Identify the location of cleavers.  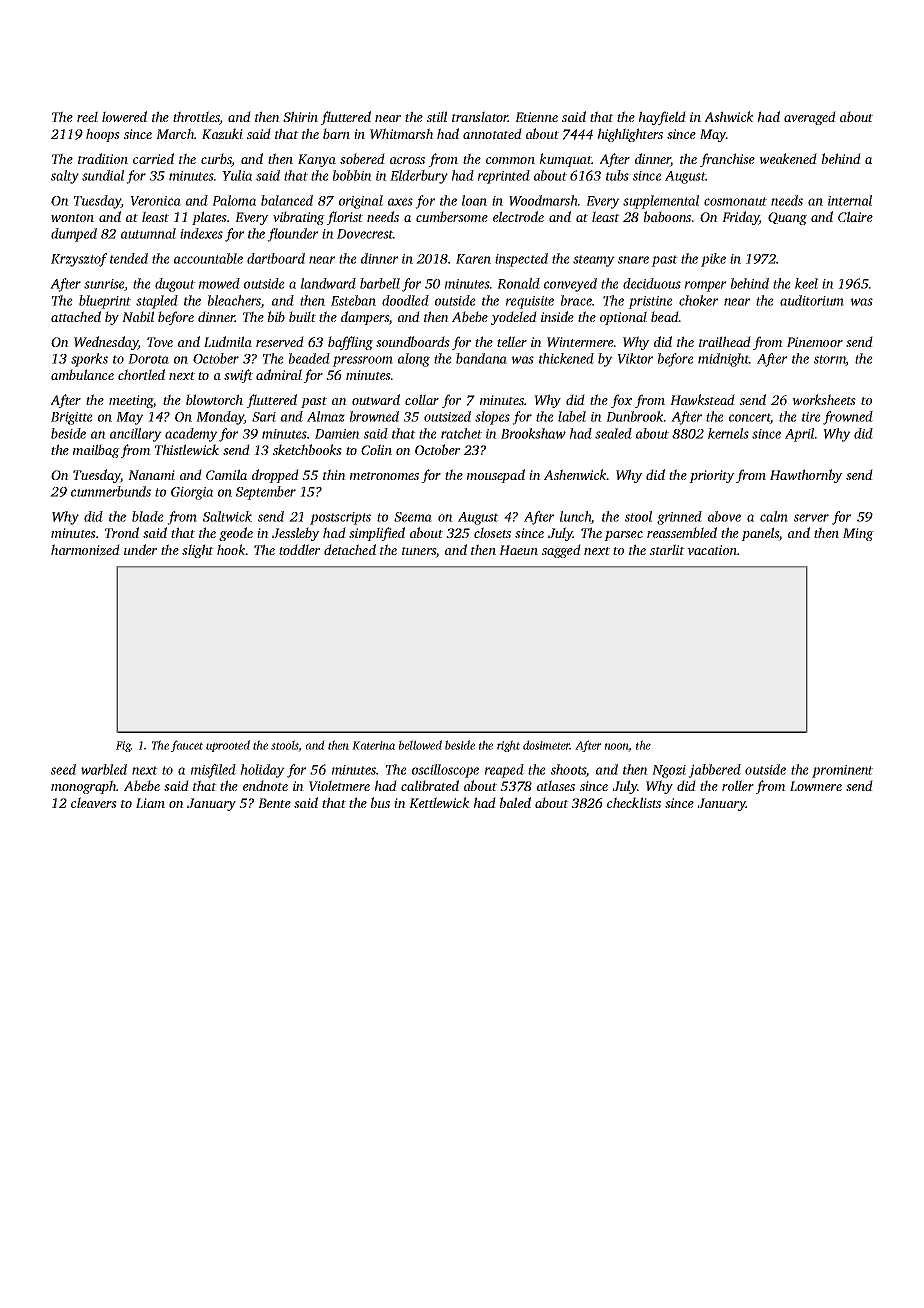
(94, 802).
